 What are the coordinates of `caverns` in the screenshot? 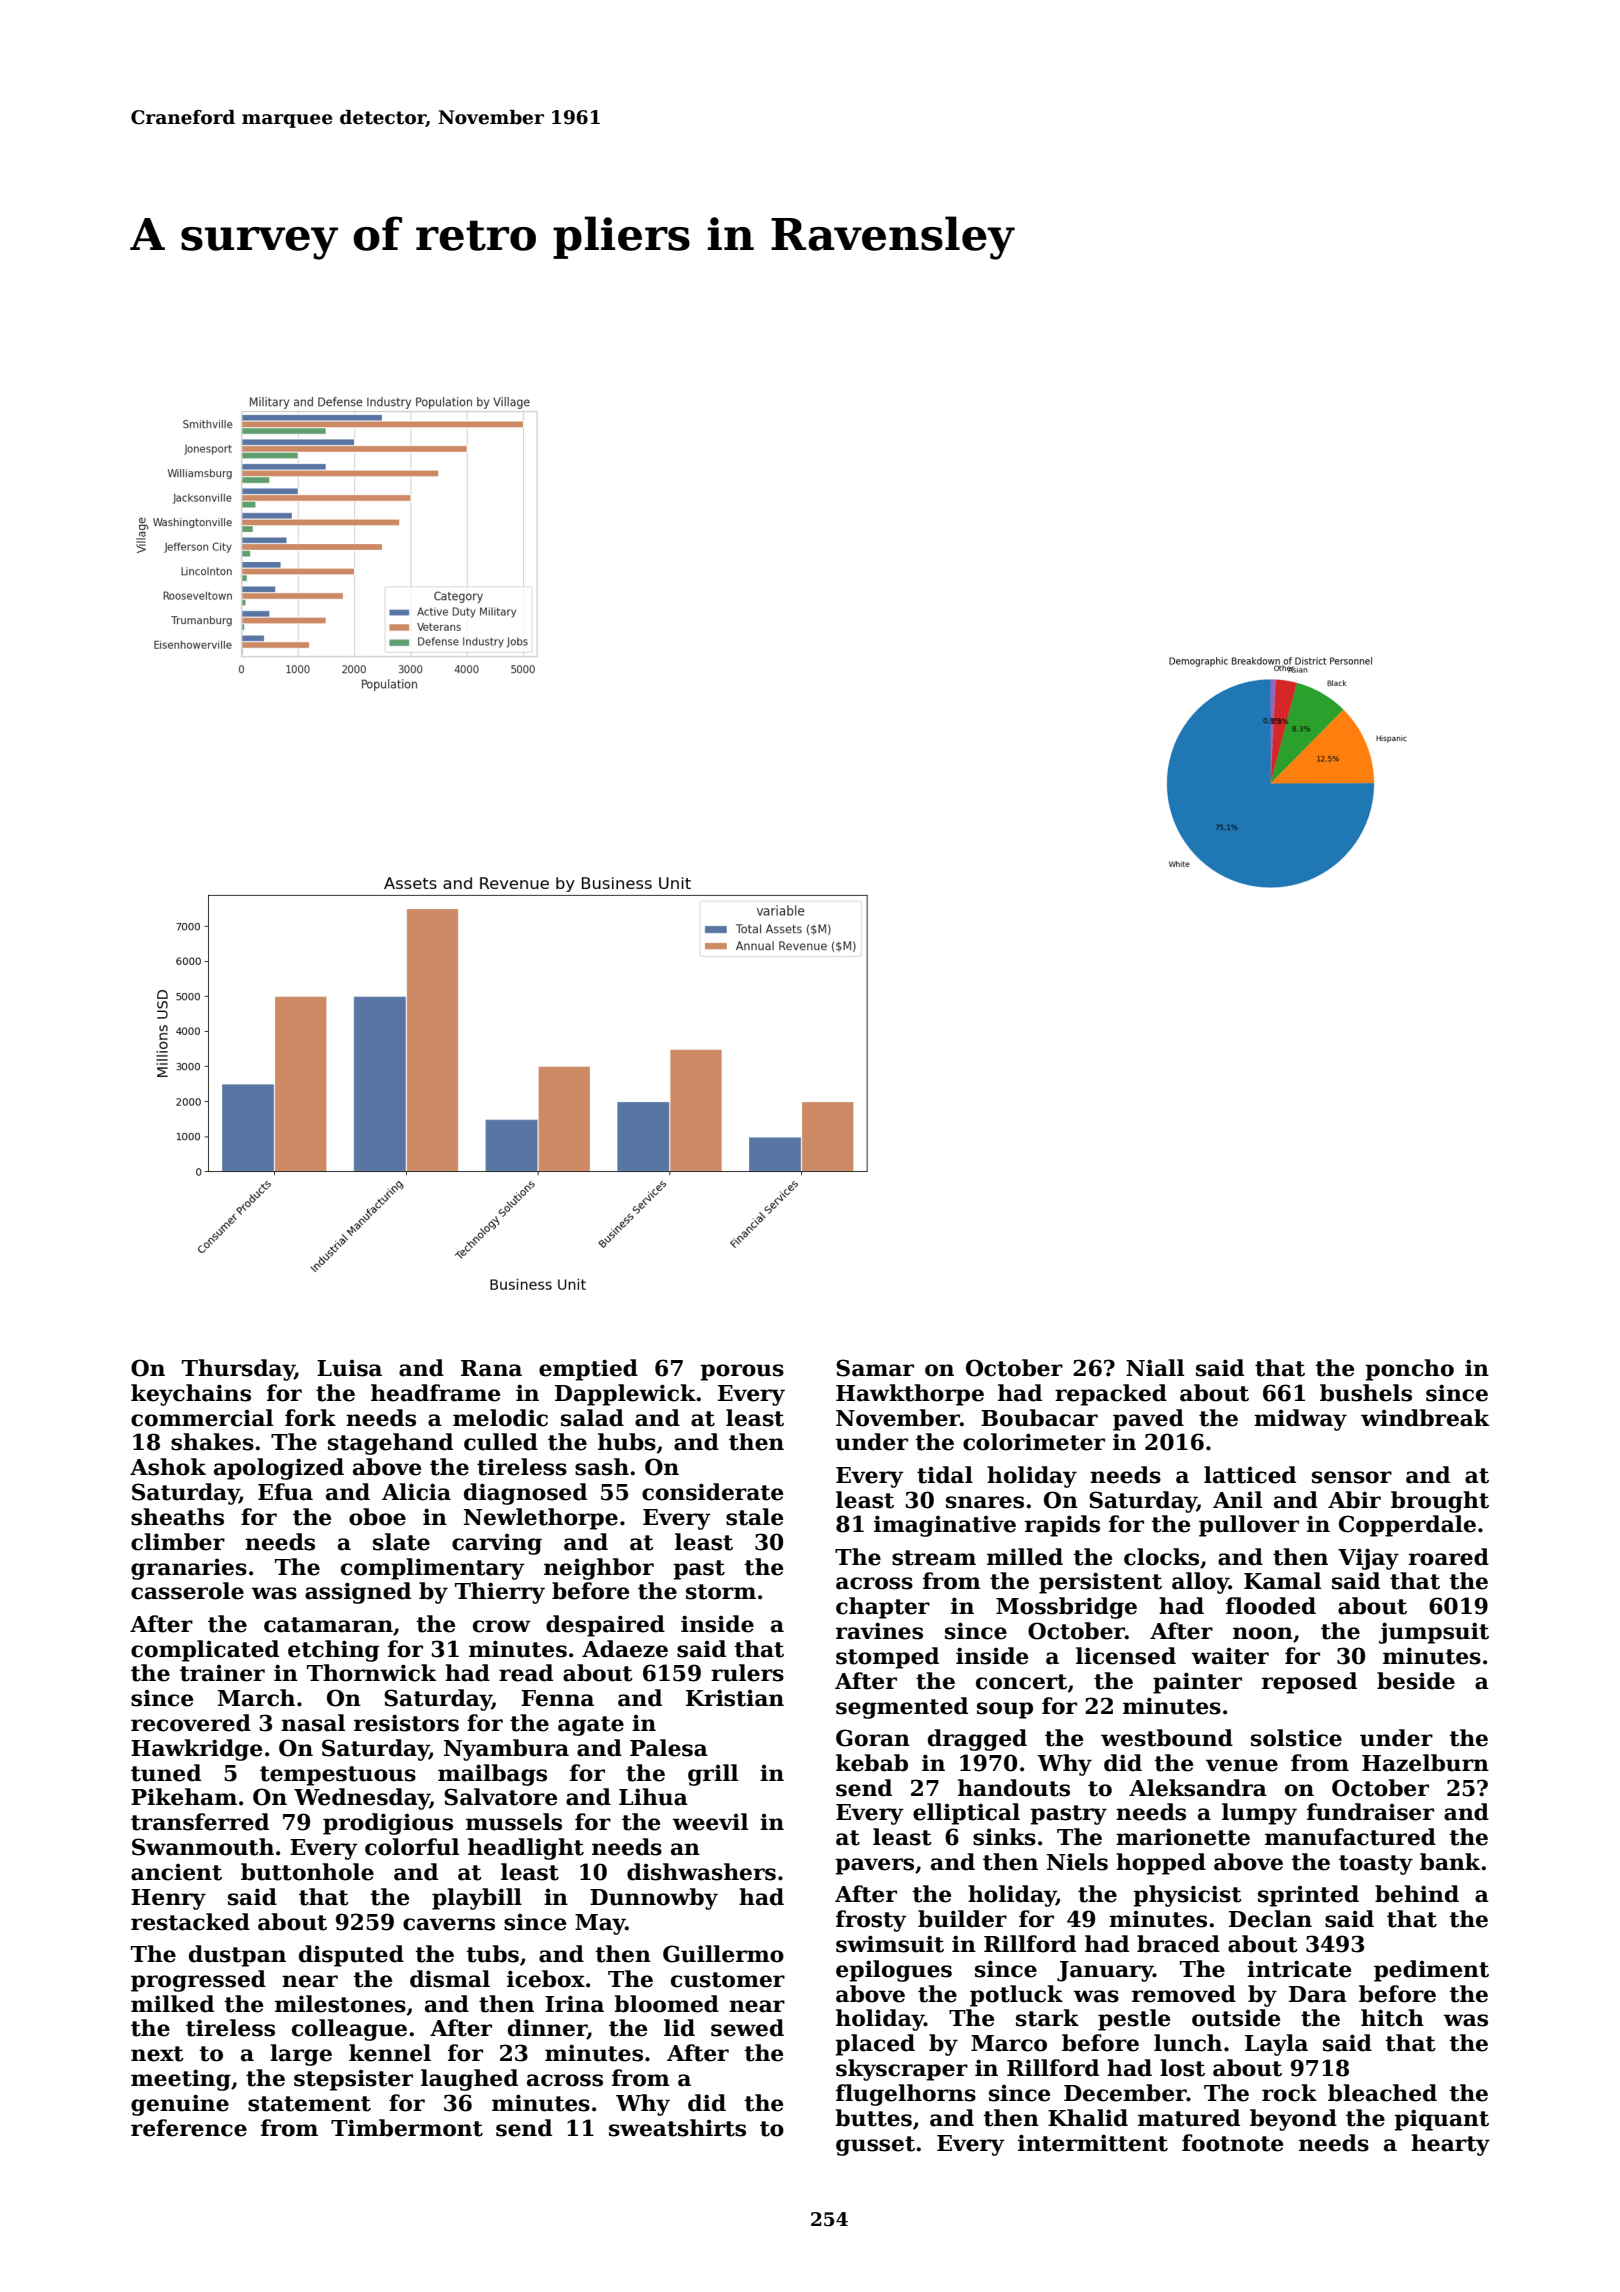 It's located at (449, 1924).
